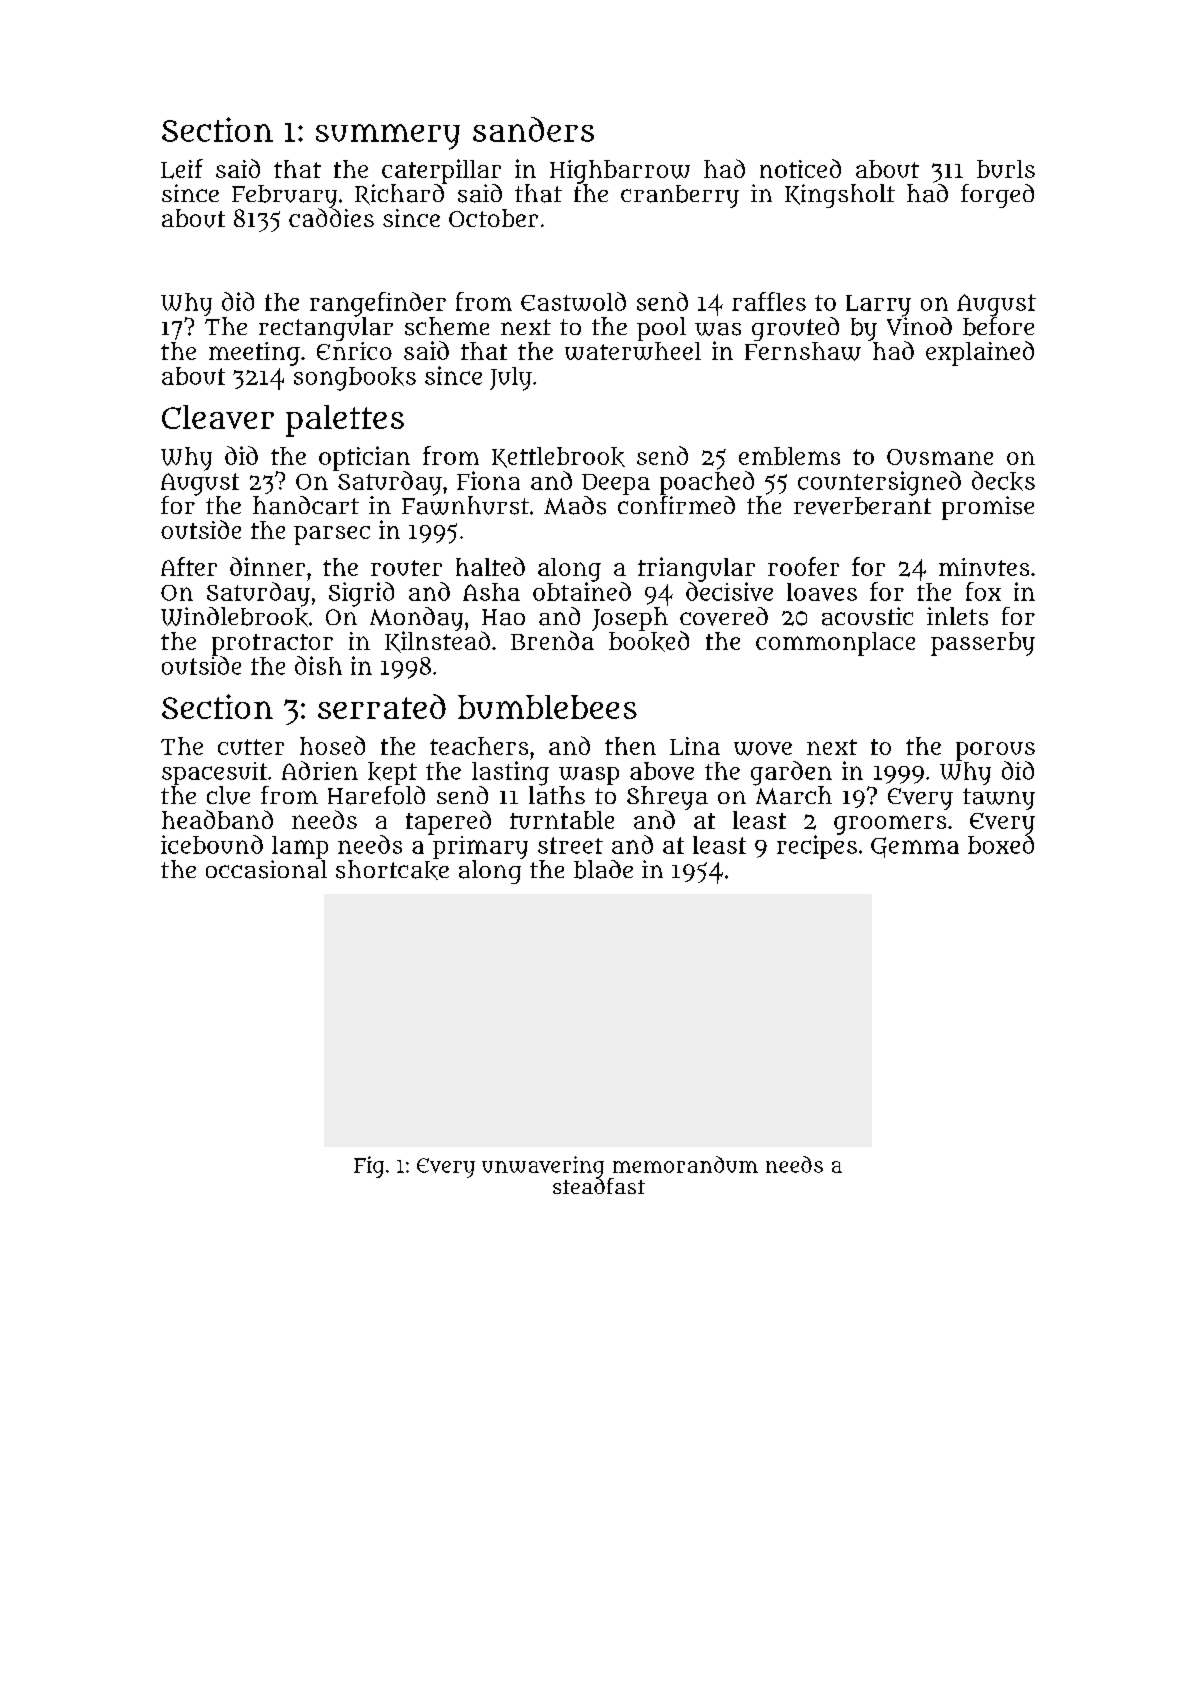 This page has height=1691, width=1196. I want to click on sanders, so click(533, 129).
